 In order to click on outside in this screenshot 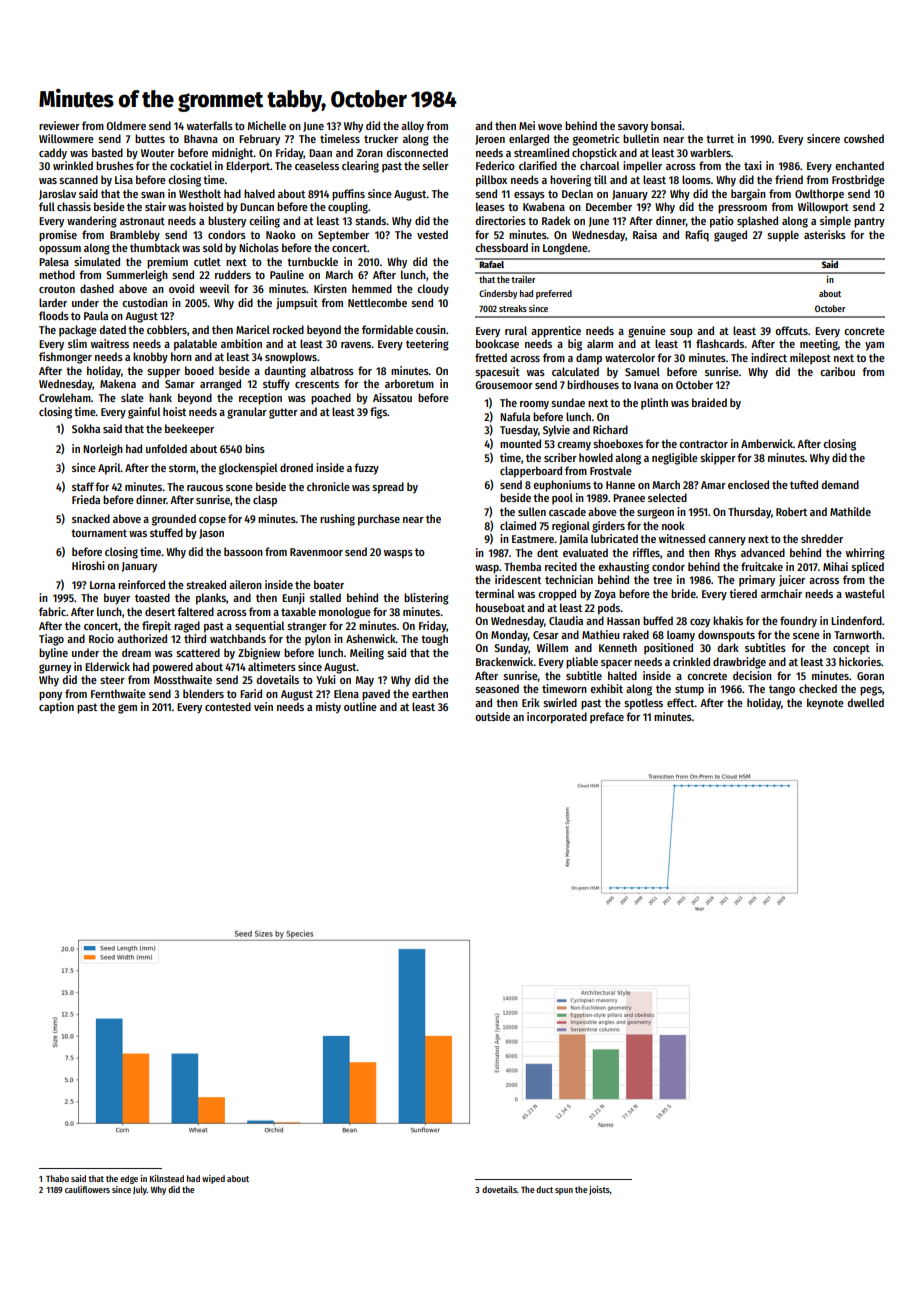, I will do `click(492, 716)`.
